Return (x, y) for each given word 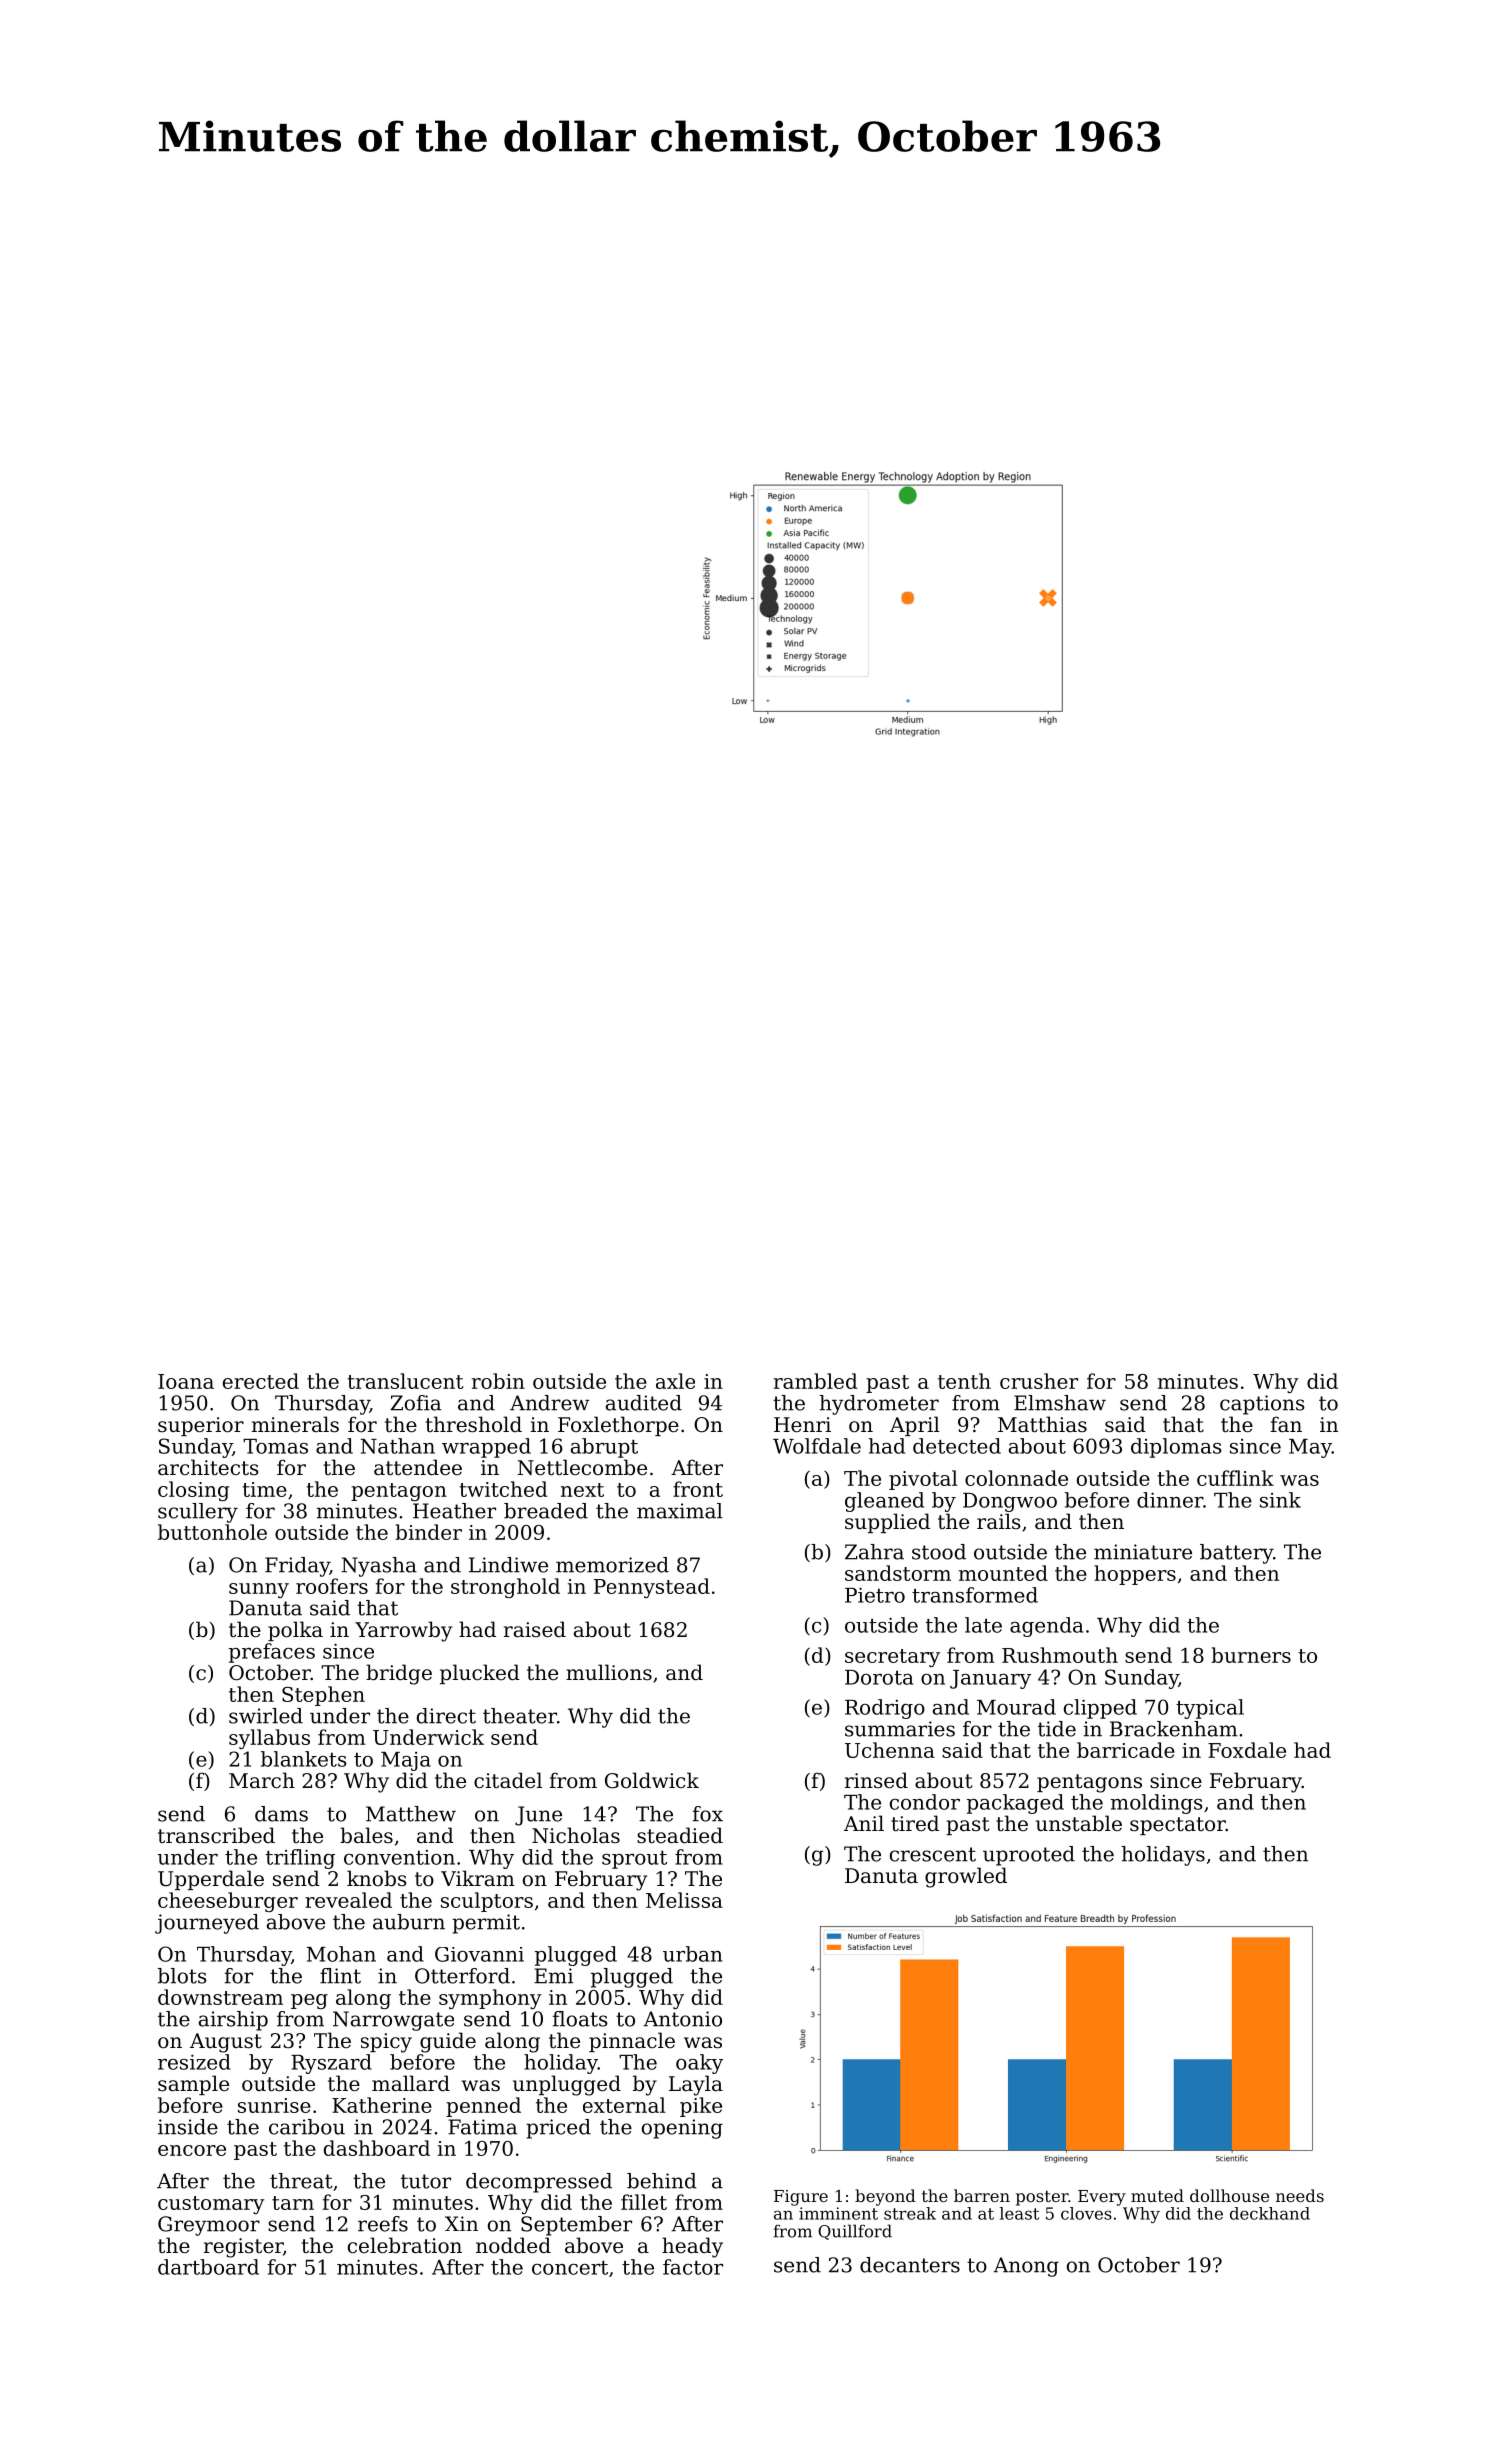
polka (295, 1631)
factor (693, 2267)
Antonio (682, 2019)
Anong (1026, 2267)
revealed (348, 1900)
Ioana (186, 1381)
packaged (1015, 1804)
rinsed (876, 1780)
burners (1251, 1655)
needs (1300, 2195)
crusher (1039, 1381)
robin (498, 1381)
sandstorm (898, 1573)
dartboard (208, 2267)
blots (182, 1976)
